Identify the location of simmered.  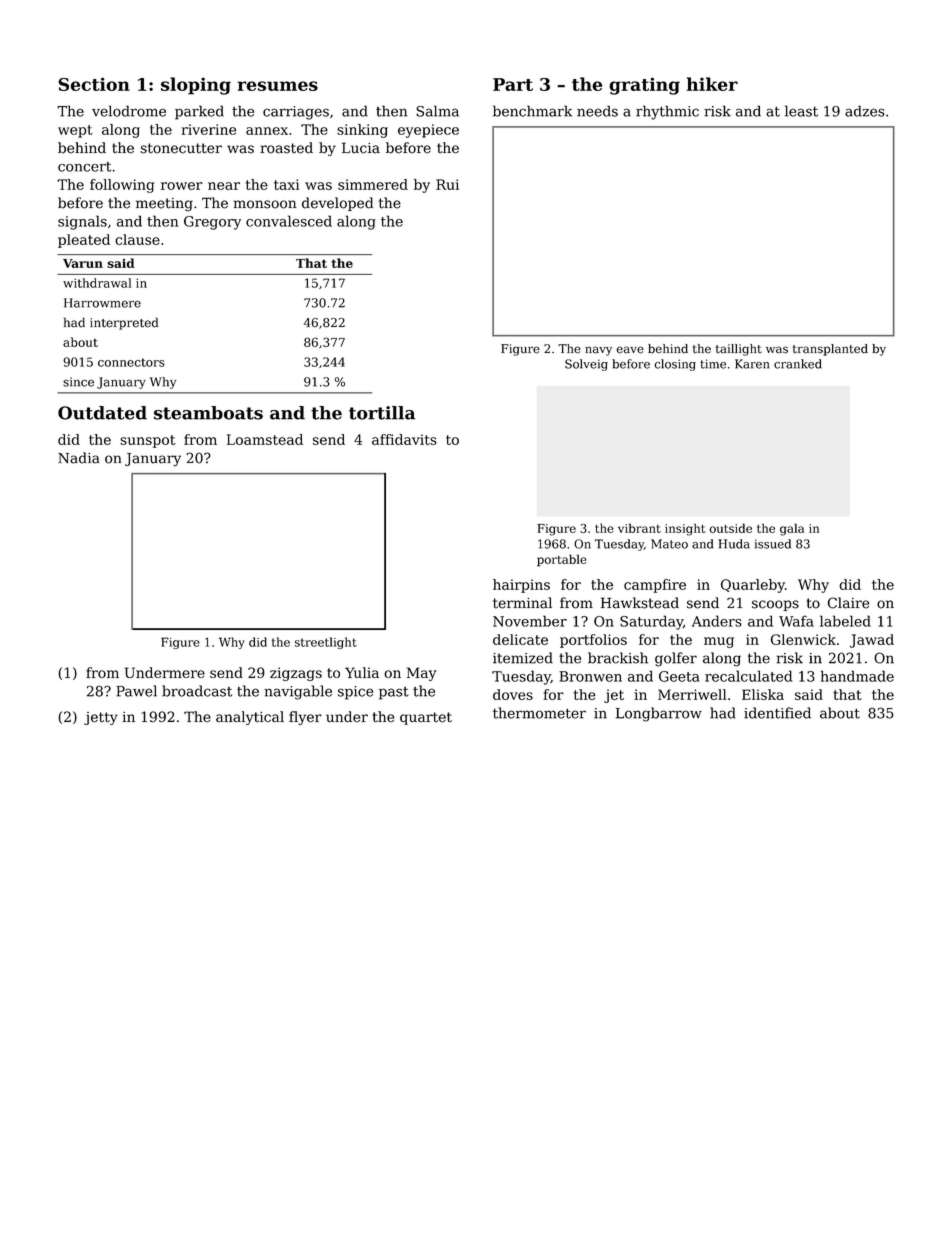
(373, 184).
